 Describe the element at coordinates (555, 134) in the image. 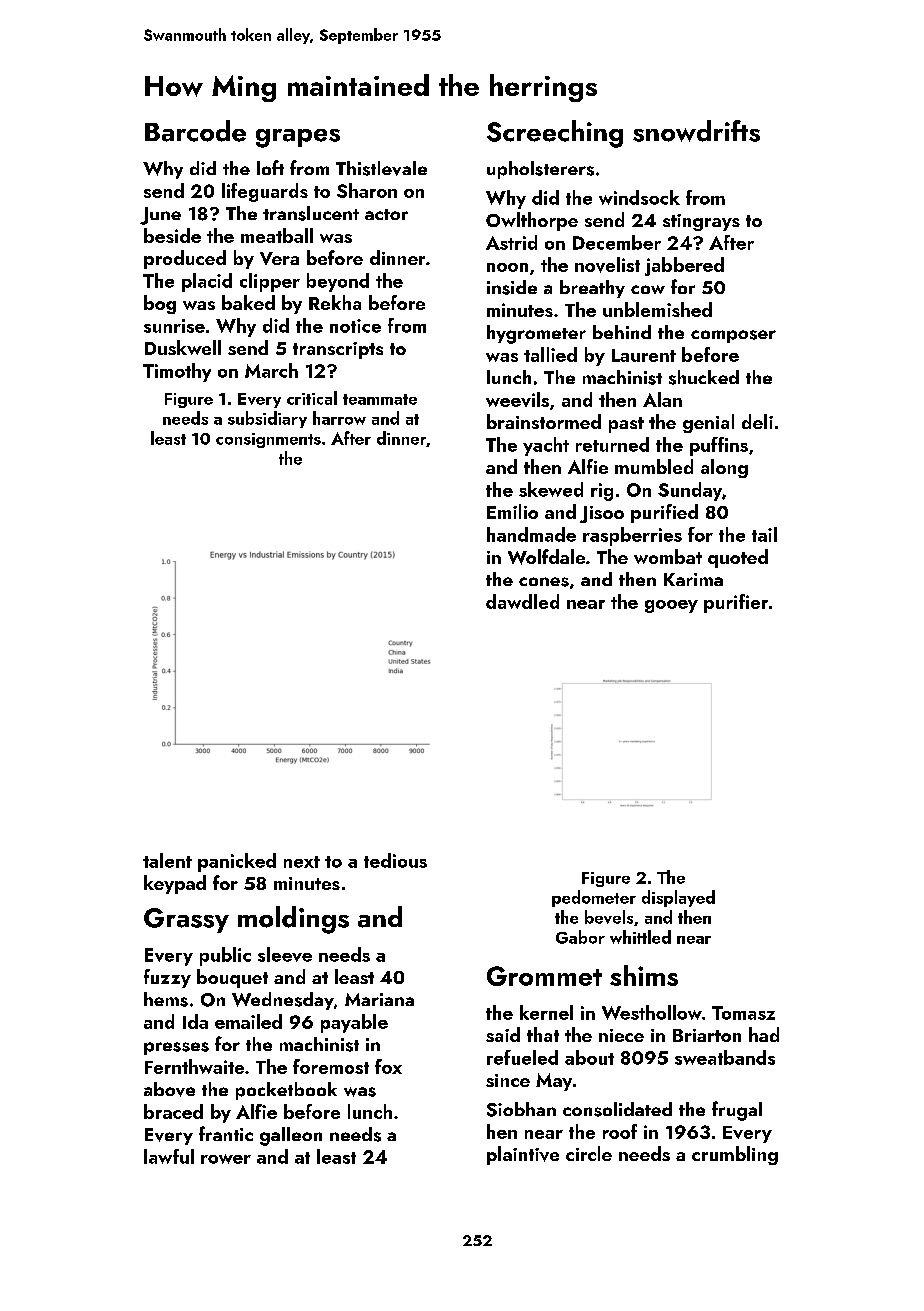

I see `Screeching` at that location.
